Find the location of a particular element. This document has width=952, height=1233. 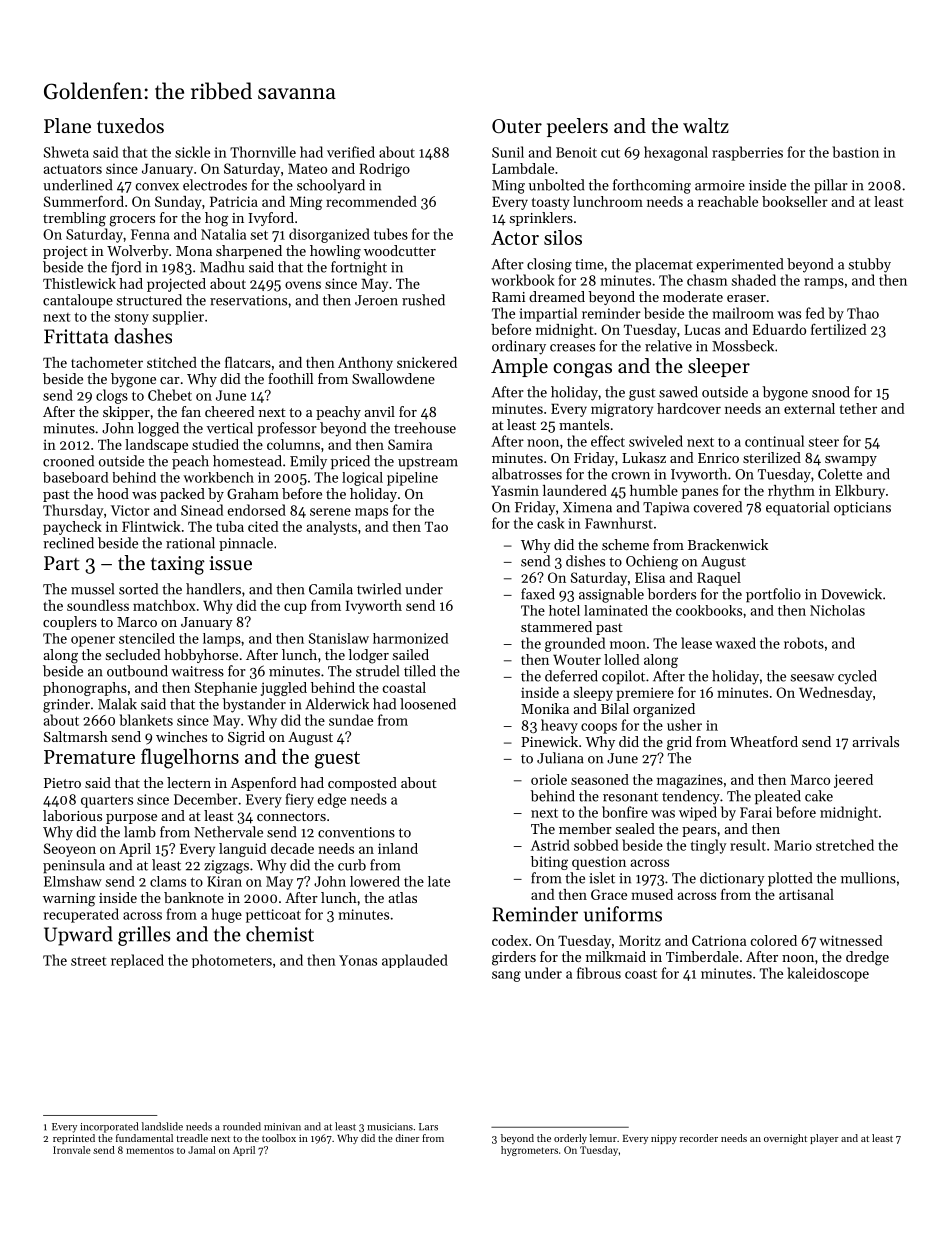

tuxedos is located at coordinates (130, 126).
